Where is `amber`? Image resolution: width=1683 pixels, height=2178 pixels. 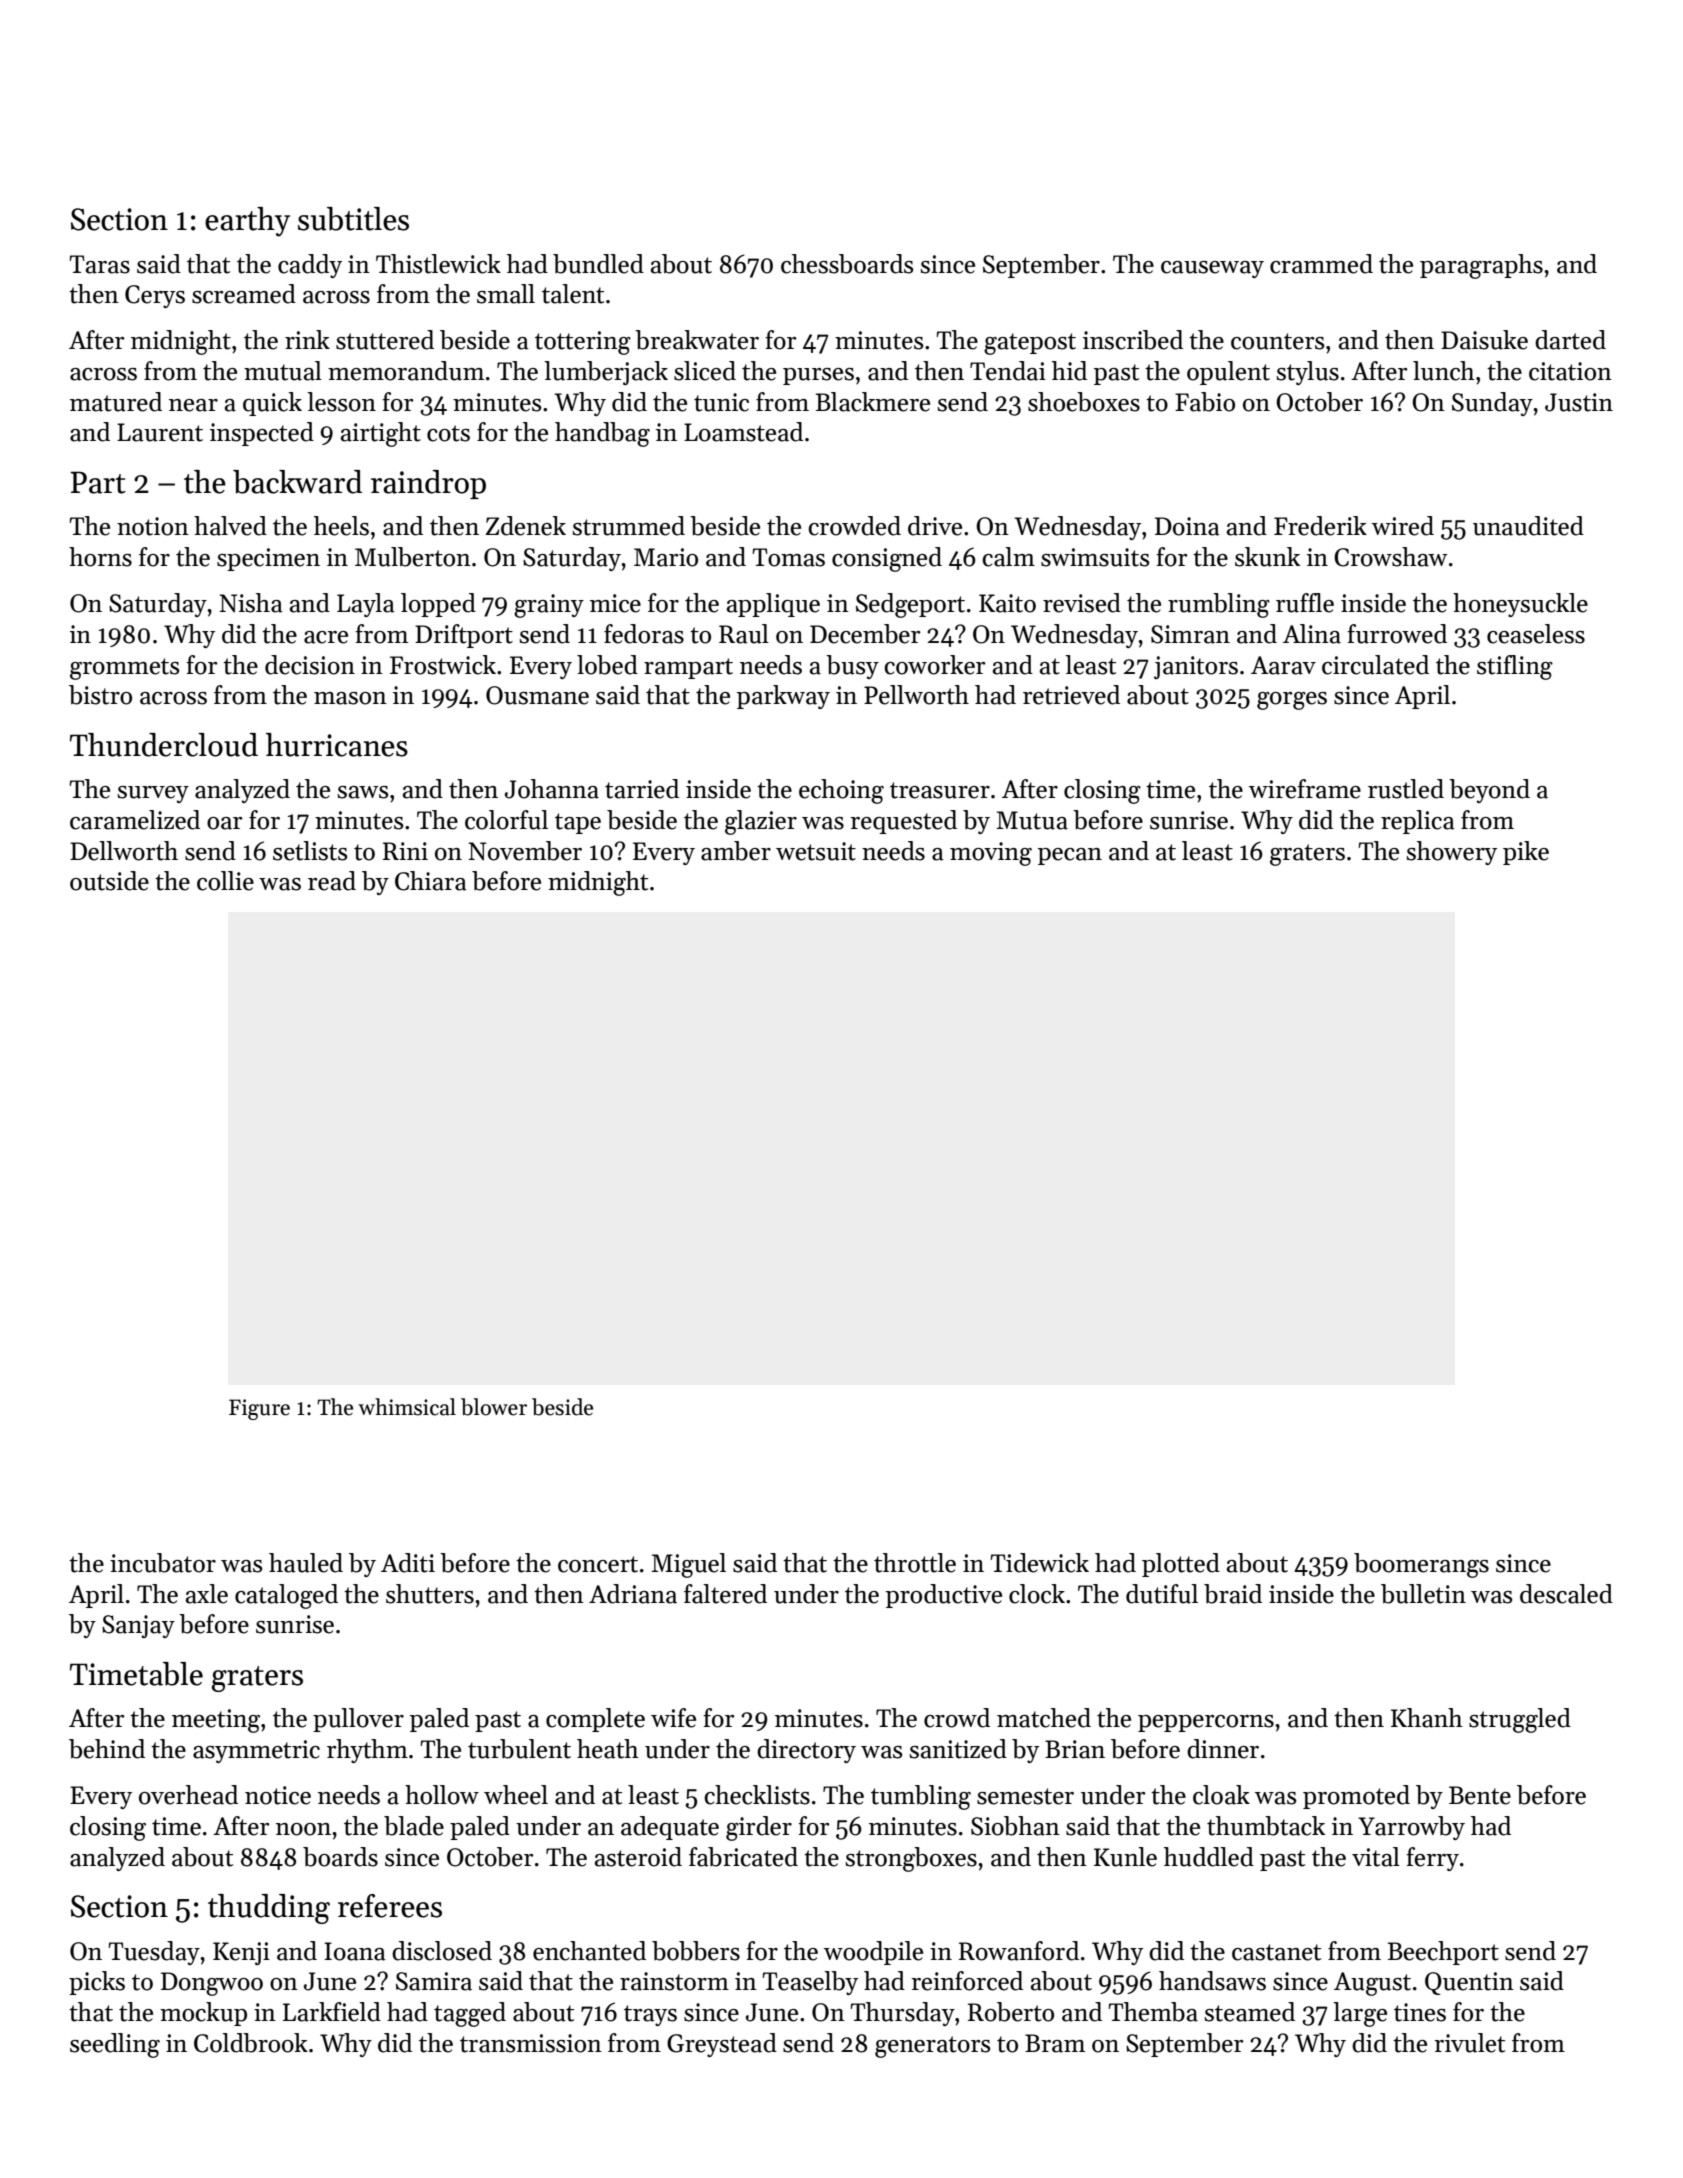 amber is located at coordinates (736, 851).
